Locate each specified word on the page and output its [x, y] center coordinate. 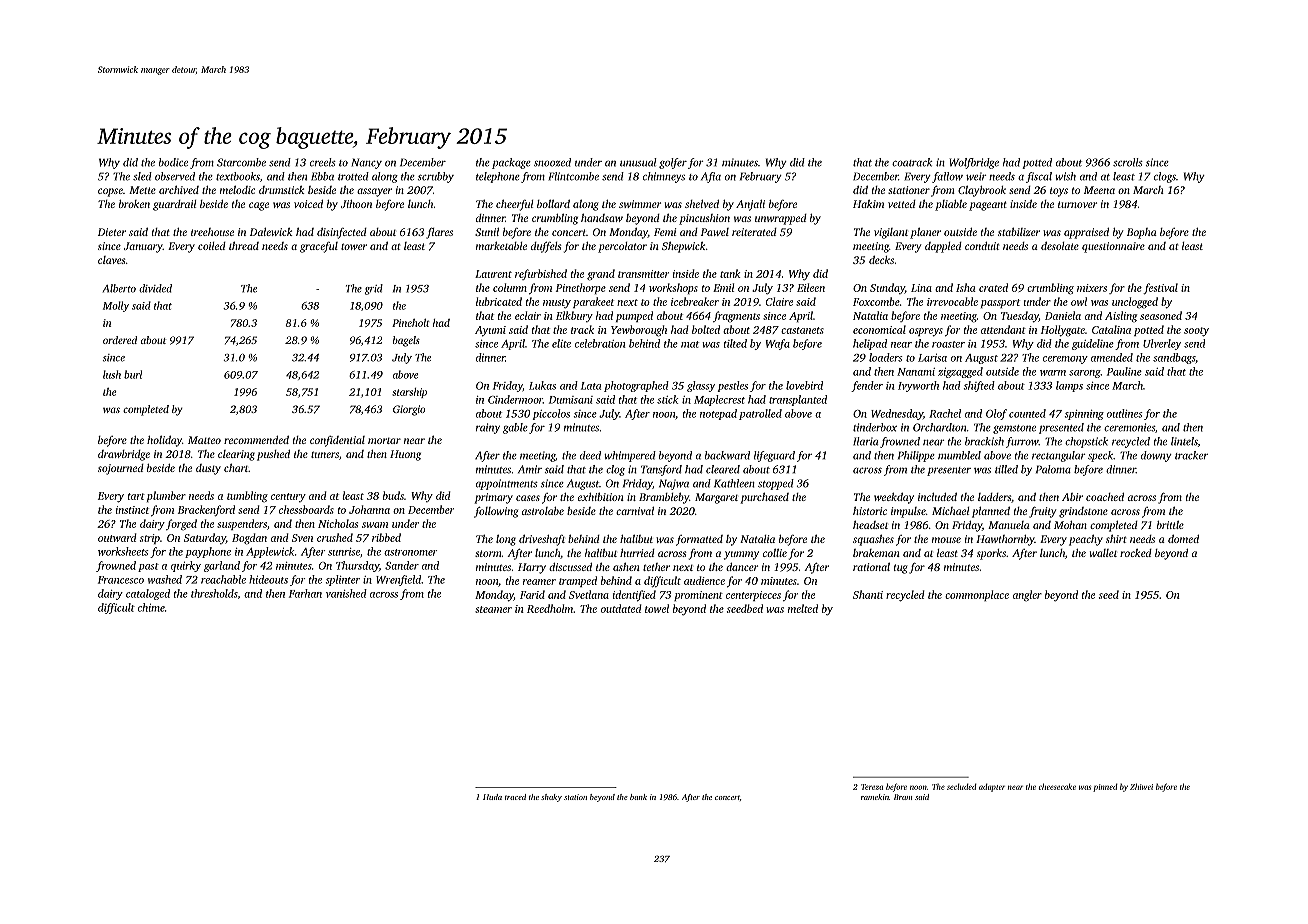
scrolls [1128, 162]
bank [638, 797]
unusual [638, 162]
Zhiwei [1141, 786]
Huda [492, 797]
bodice [173, 162]
